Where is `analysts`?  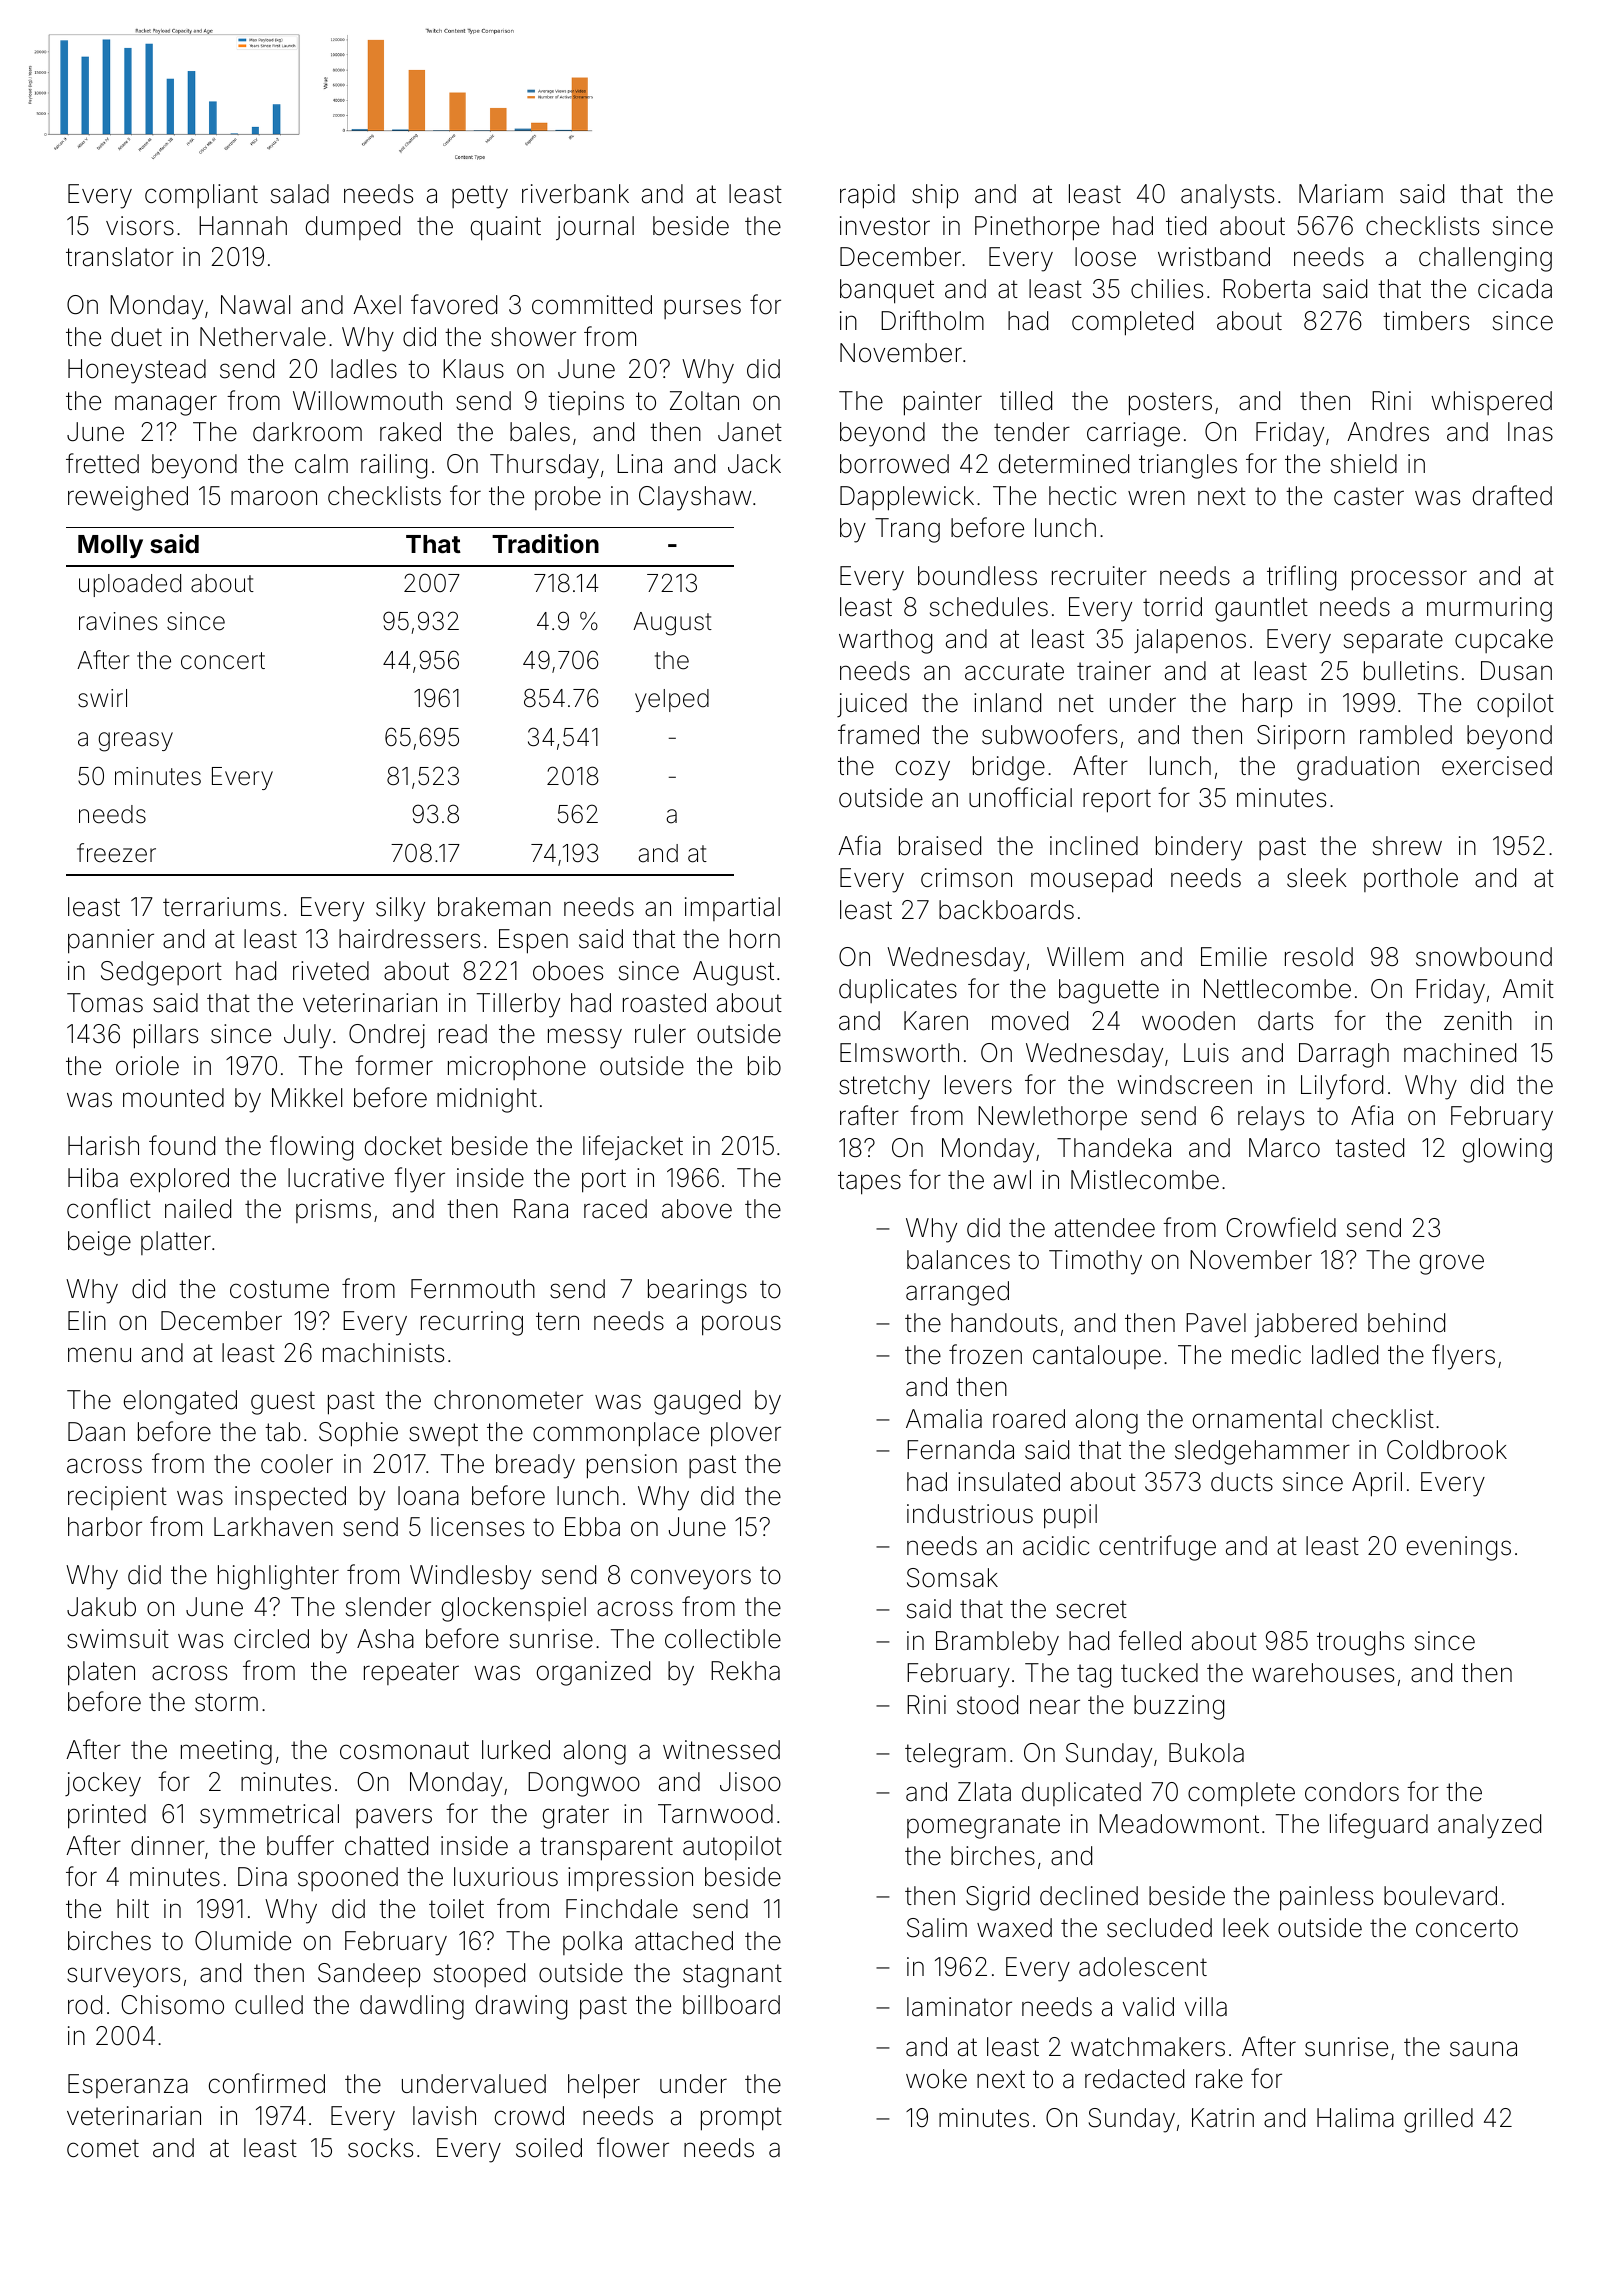
analysts is located at coordinates (1227, 196).
